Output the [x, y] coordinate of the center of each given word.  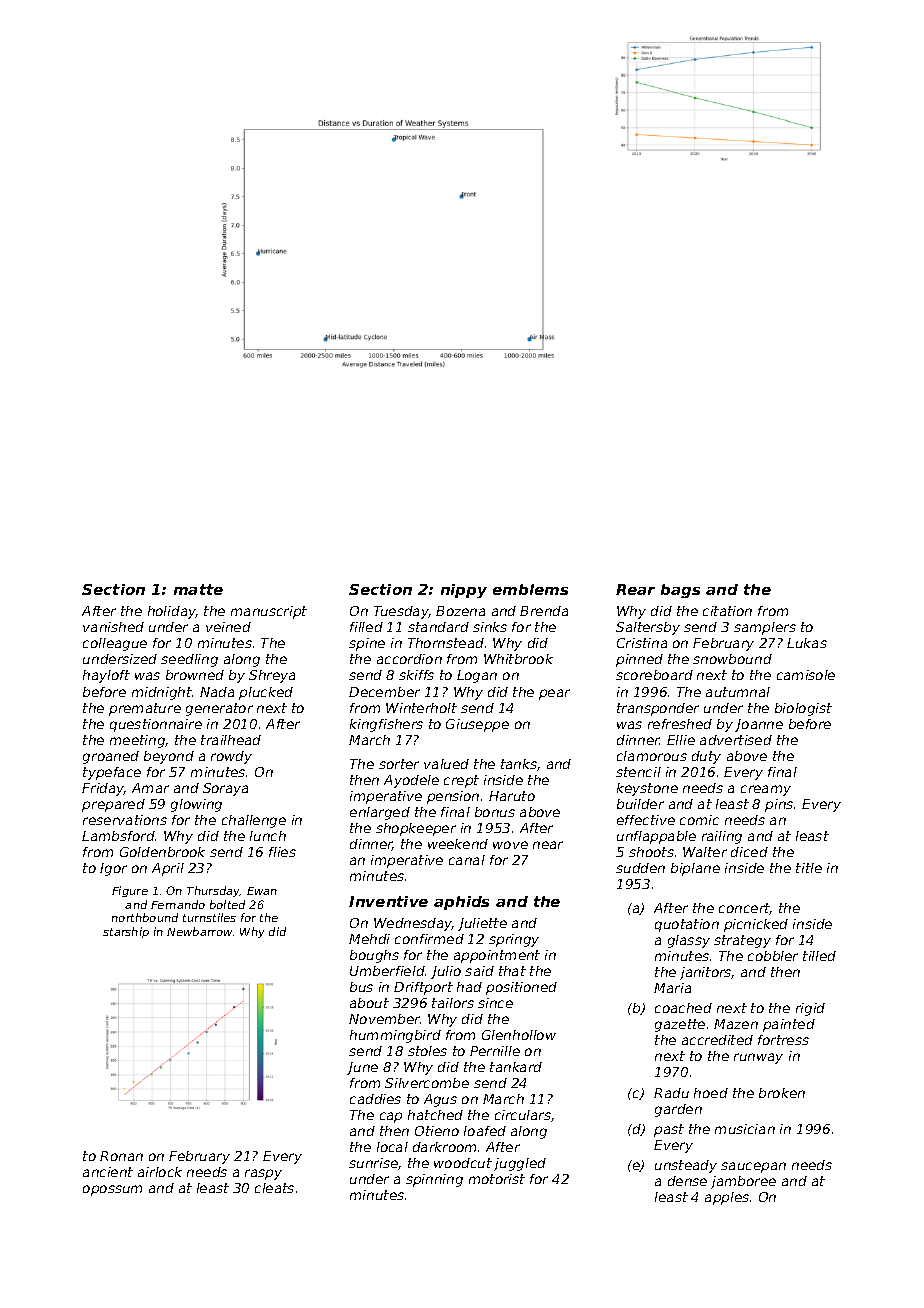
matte [198, 589]
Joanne [759, 725]
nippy [464, 591]
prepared [113, 805]
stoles [427, 1051]
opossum [112, 1190]
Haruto [512, 796]
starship [126, 932]
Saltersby [648, 628]
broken [782, 1093]
